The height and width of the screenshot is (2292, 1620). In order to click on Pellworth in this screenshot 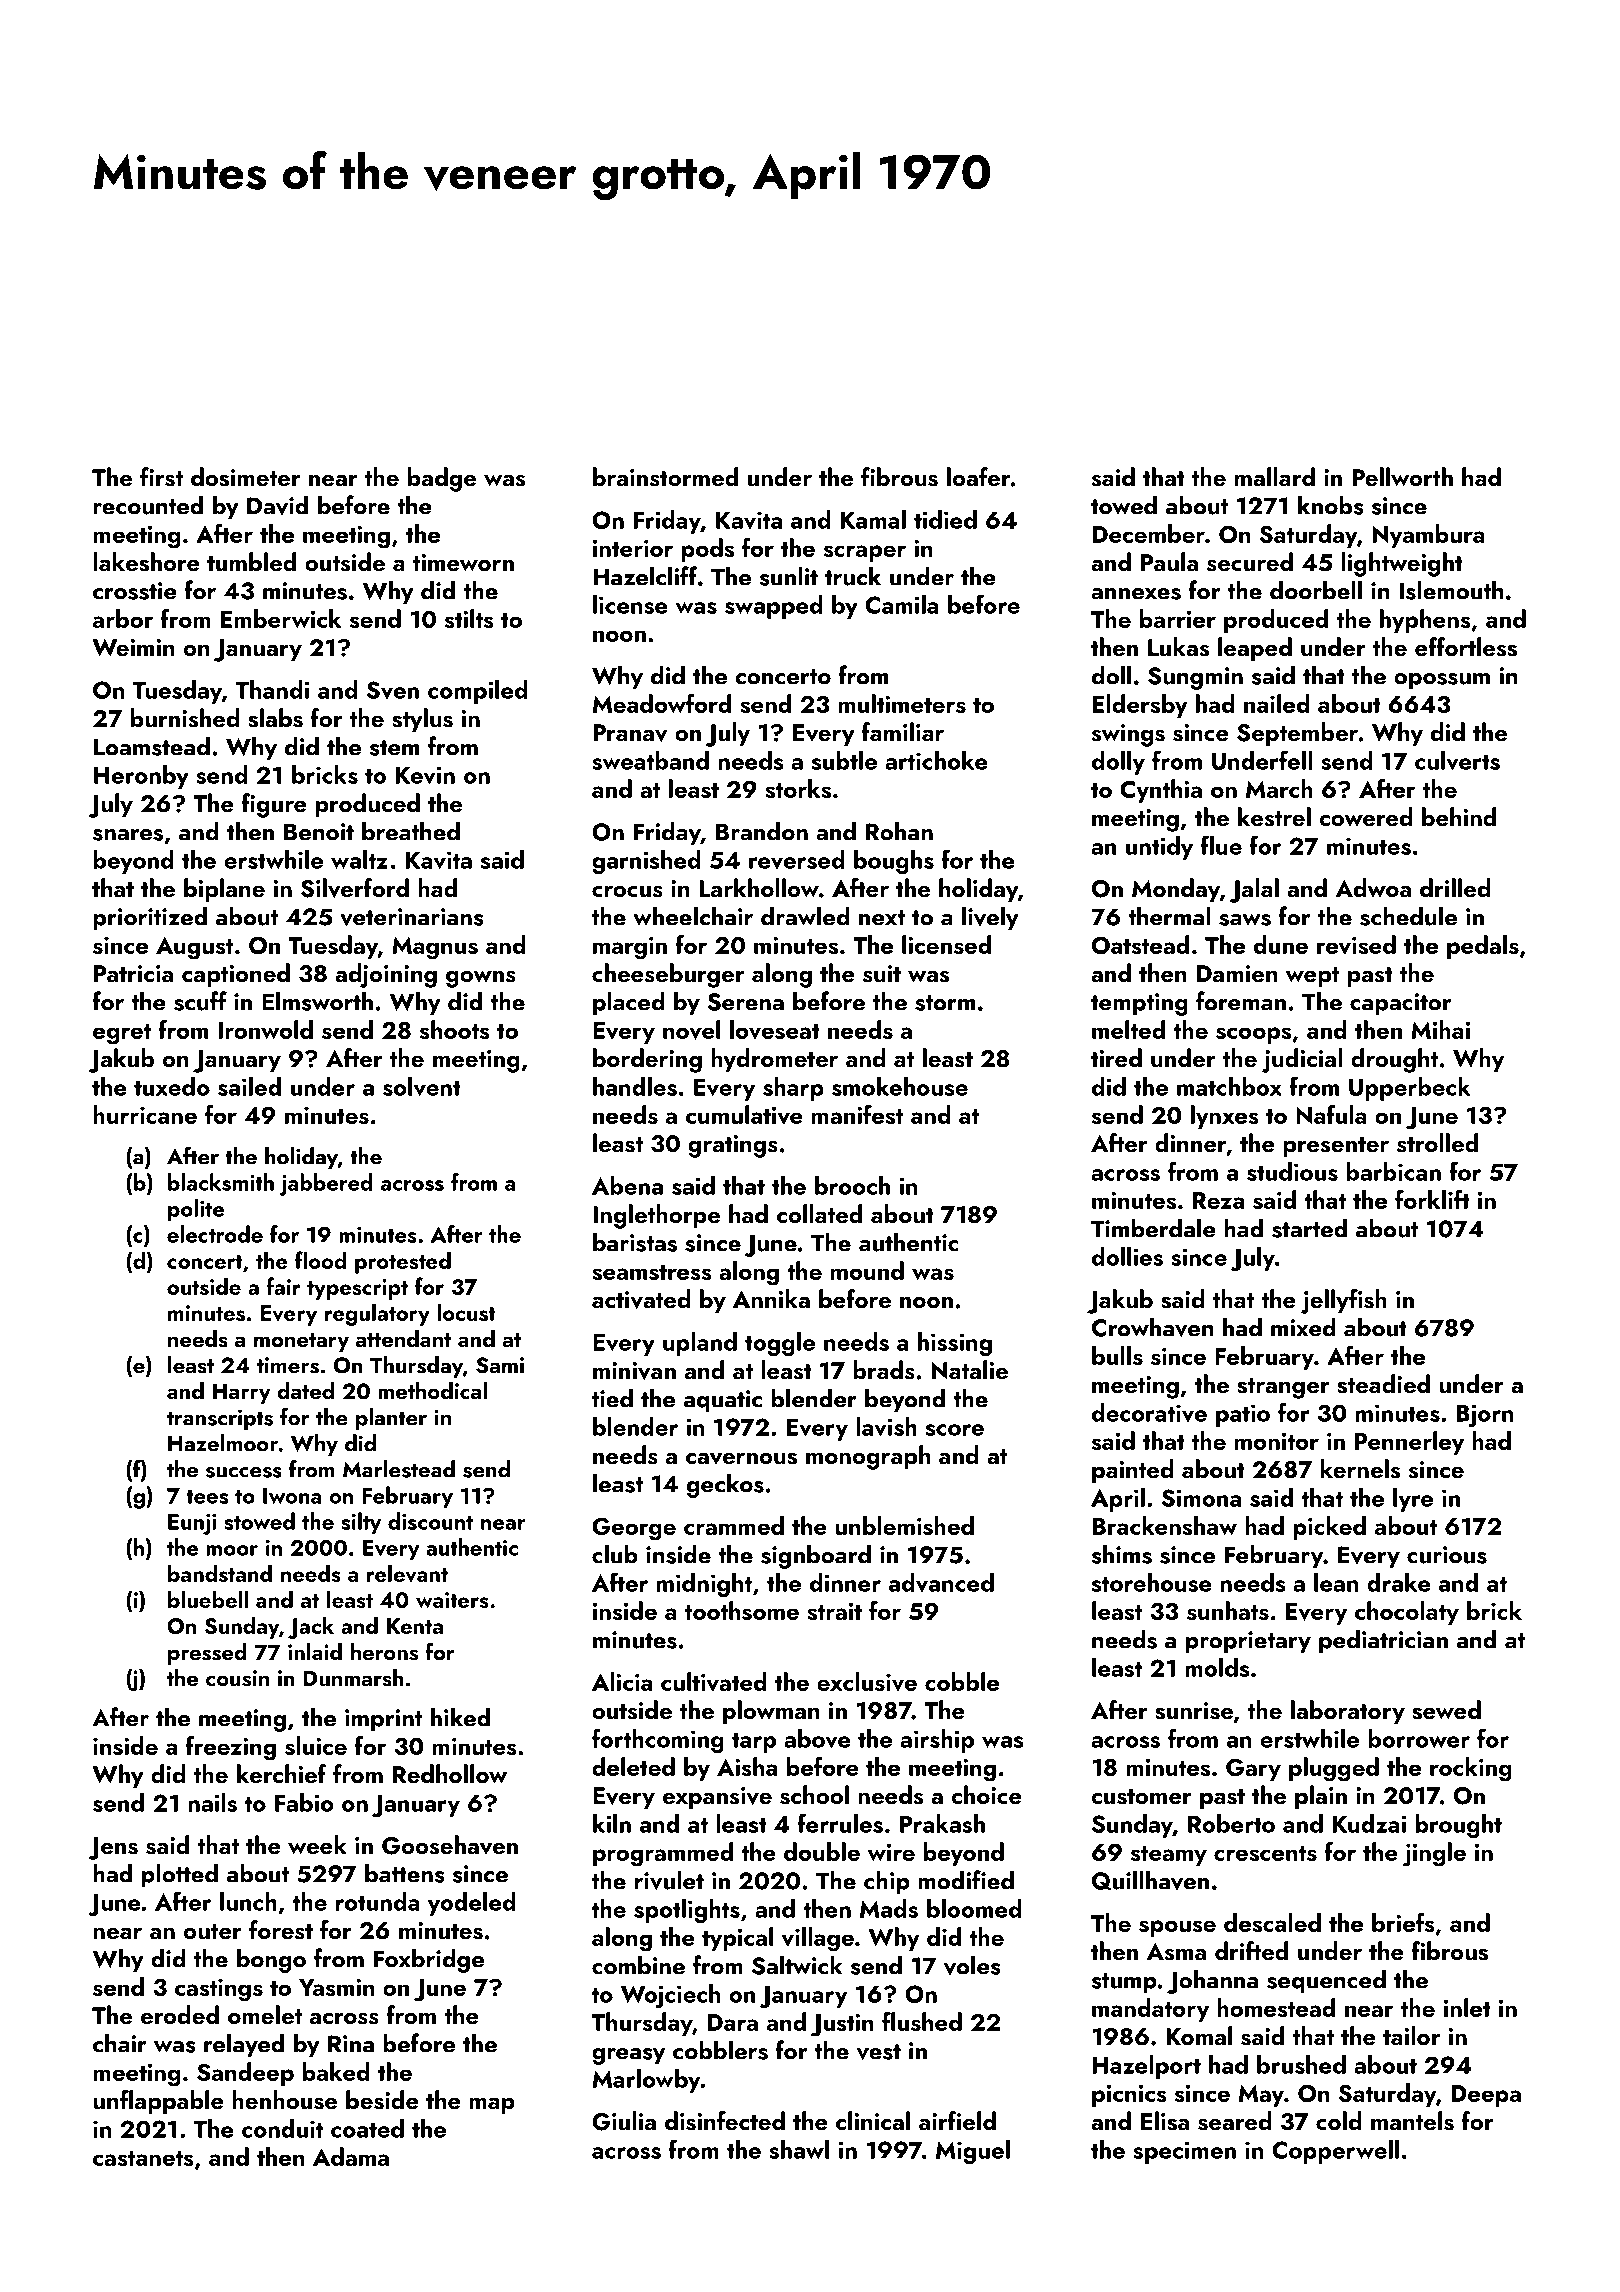, I will do `click(1402, 476)`.
